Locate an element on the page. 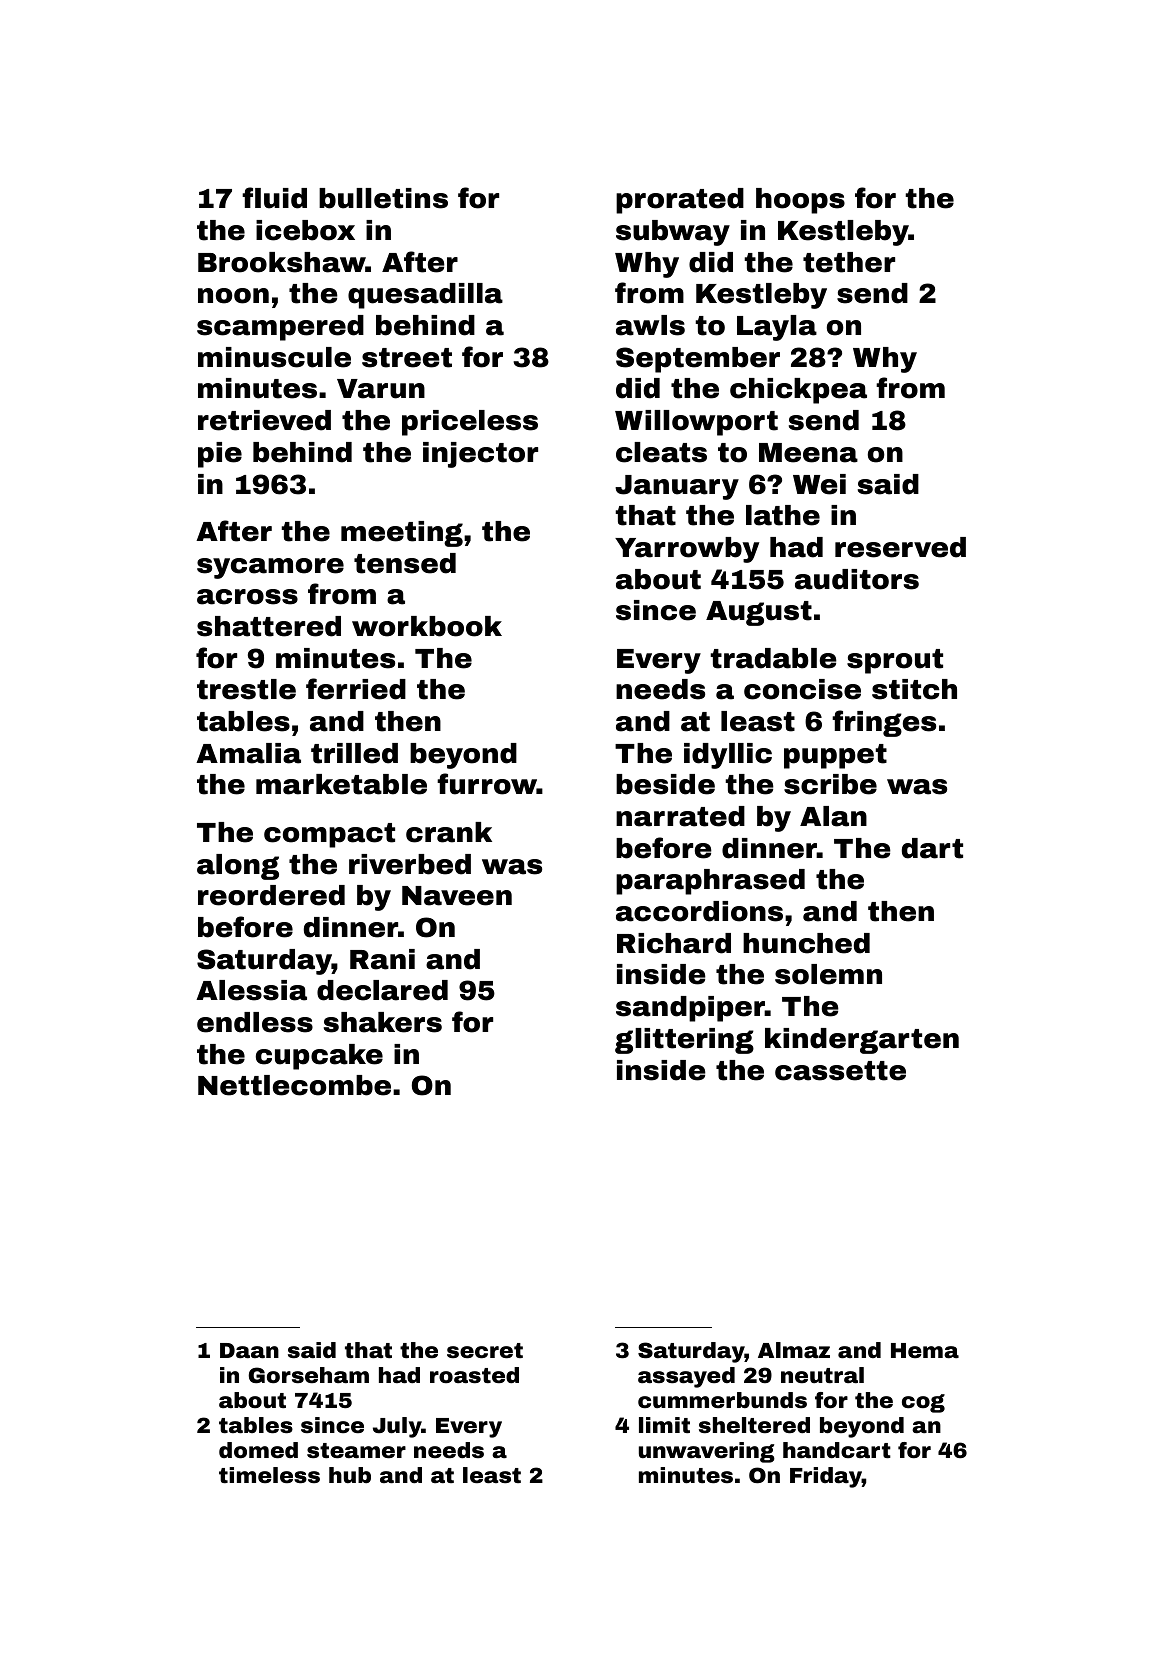  bulletins is located at coordinates (383, 198).
